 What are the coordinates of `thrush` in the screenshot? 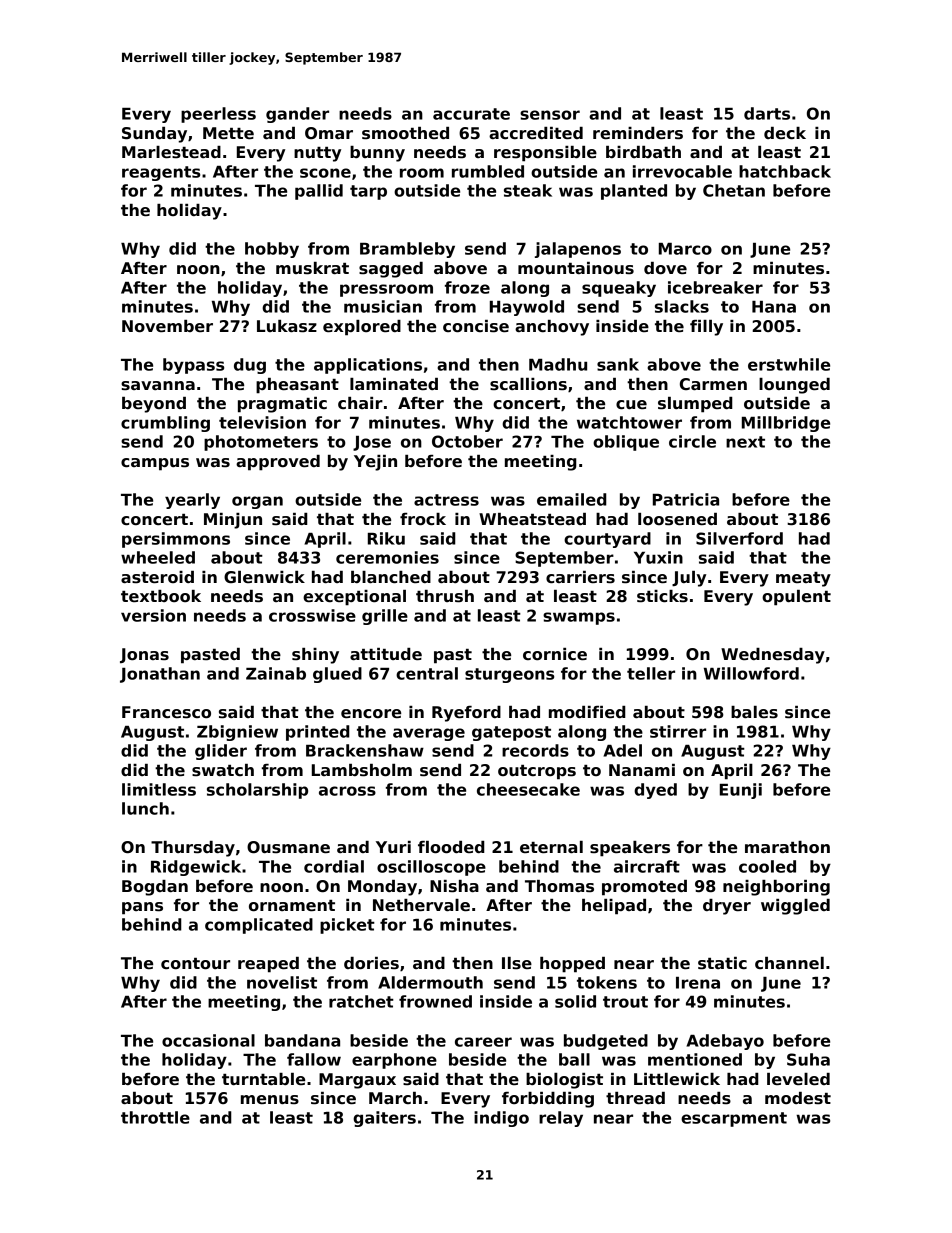 It's located at (445, 596).
